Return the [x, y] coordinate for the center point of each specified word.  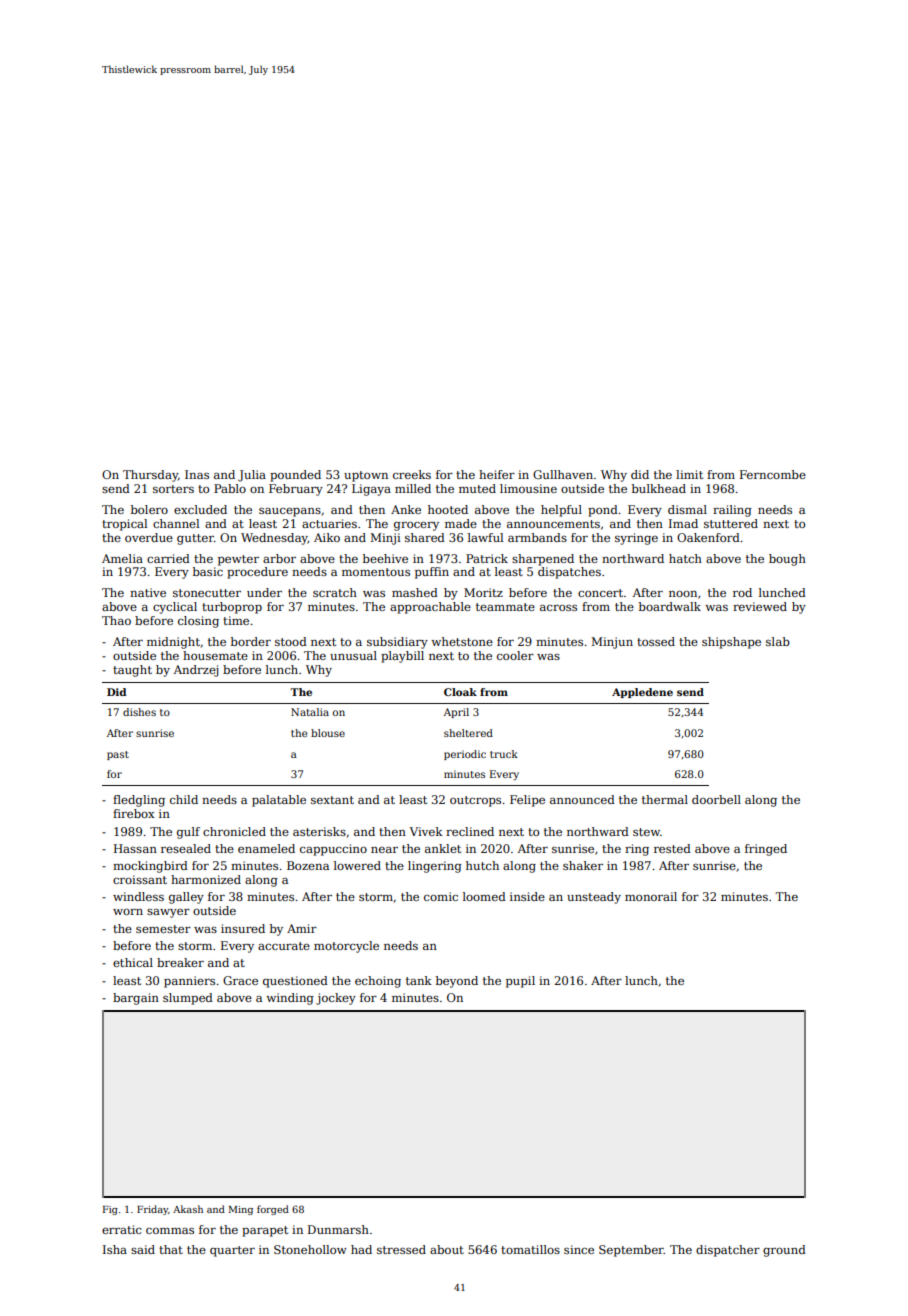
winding [290, 999]
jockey [336, 999]
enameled [266, 848]
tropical [125, 525]
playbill [402, 657]
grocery [416, 526]
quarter [232, 1251]
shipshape [731, 643]
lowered [357, 865]
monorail [651, 896]
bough [787, 560]
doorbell [716, 799]
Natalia [310, 712]
